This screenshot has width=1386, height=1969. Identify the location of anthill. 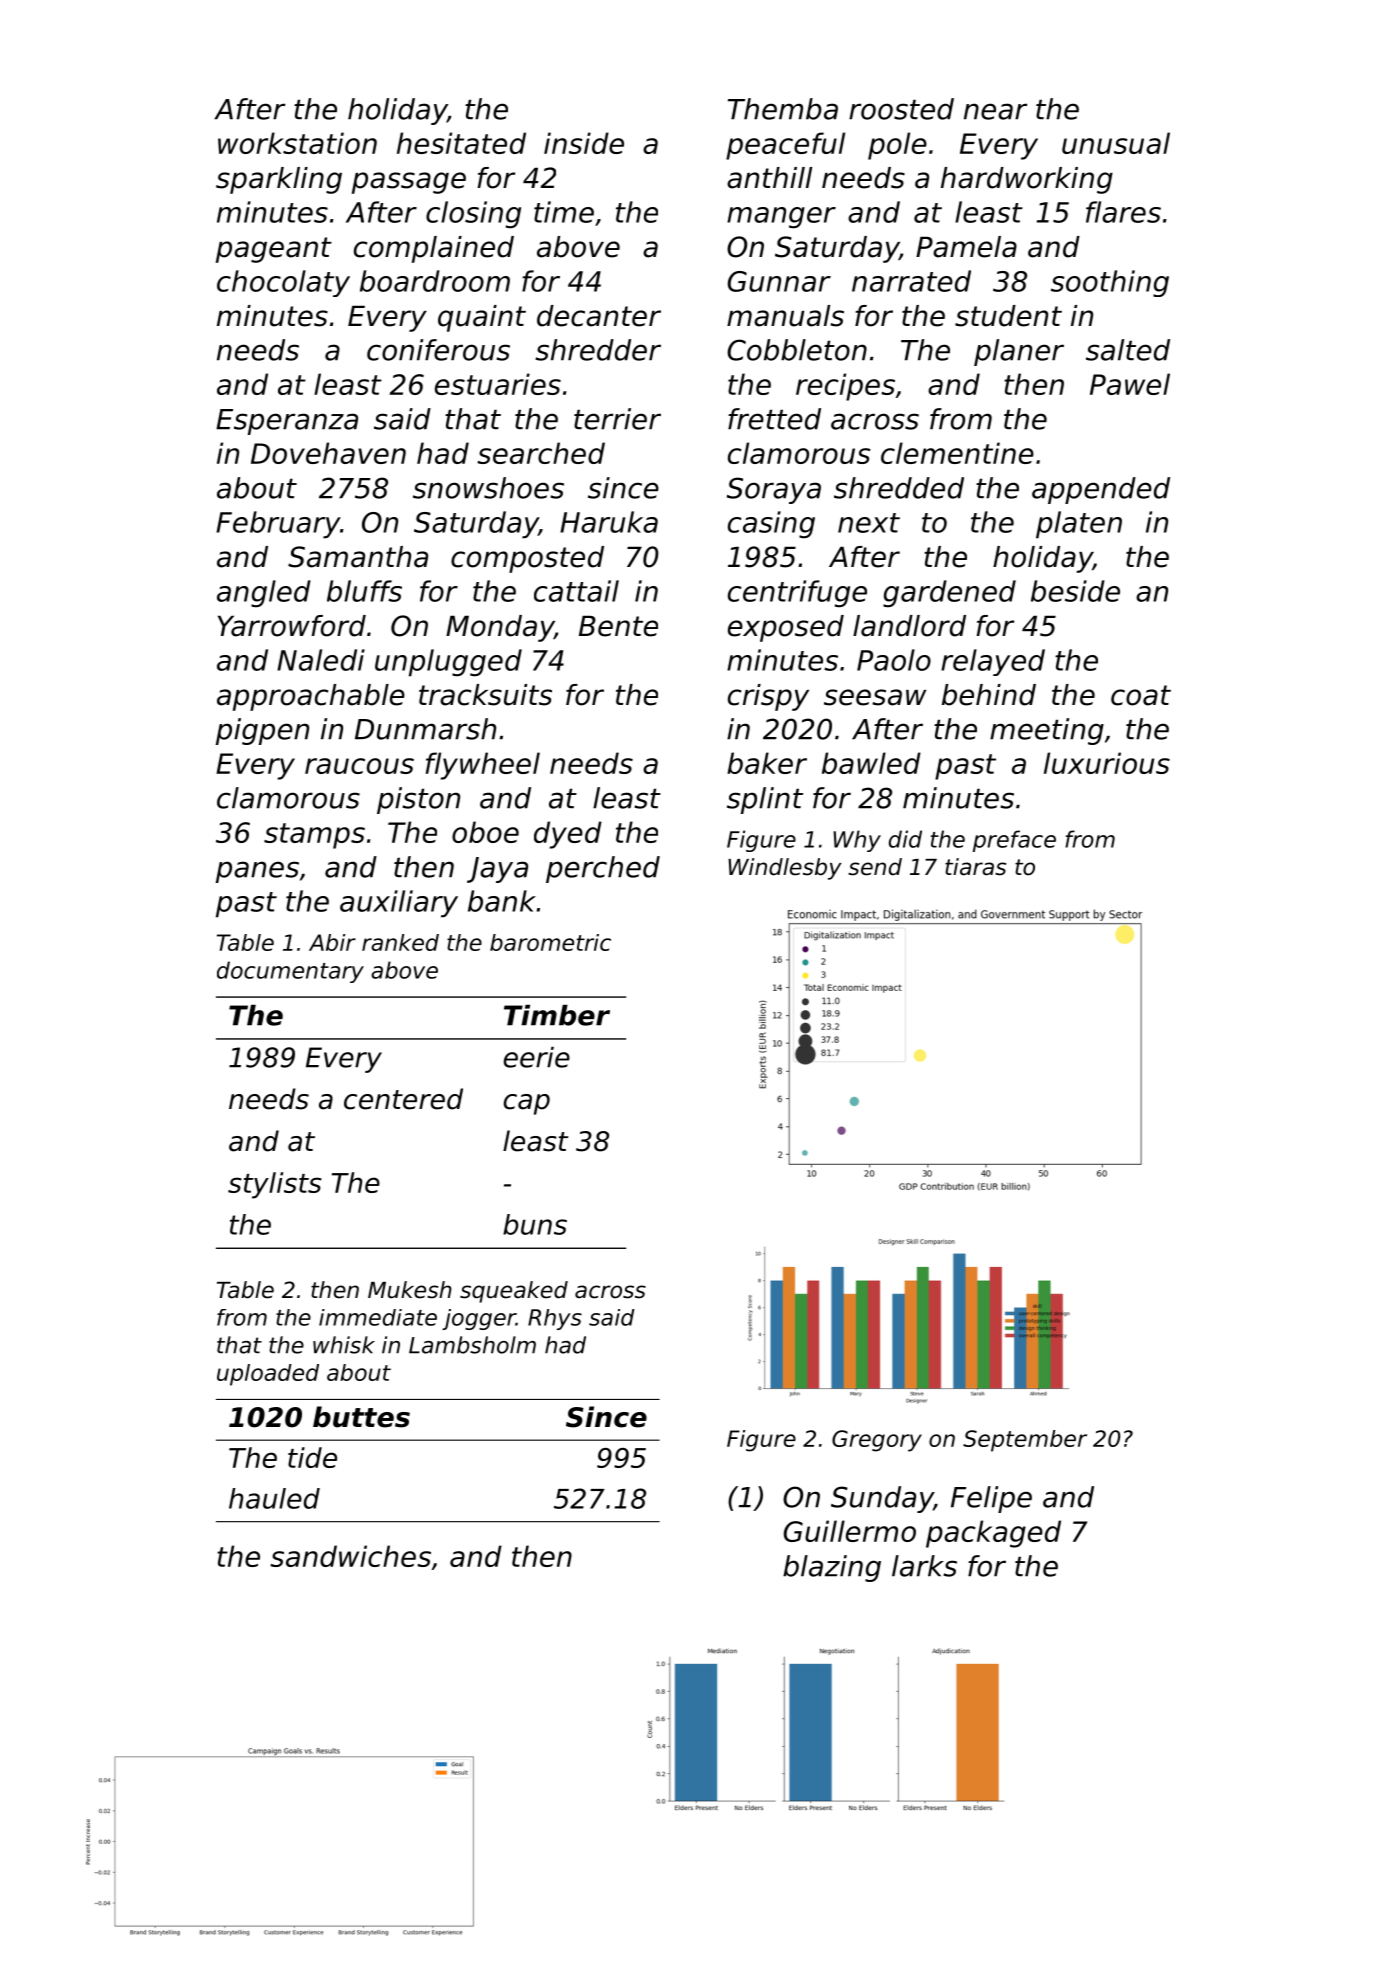
(769, 178).
